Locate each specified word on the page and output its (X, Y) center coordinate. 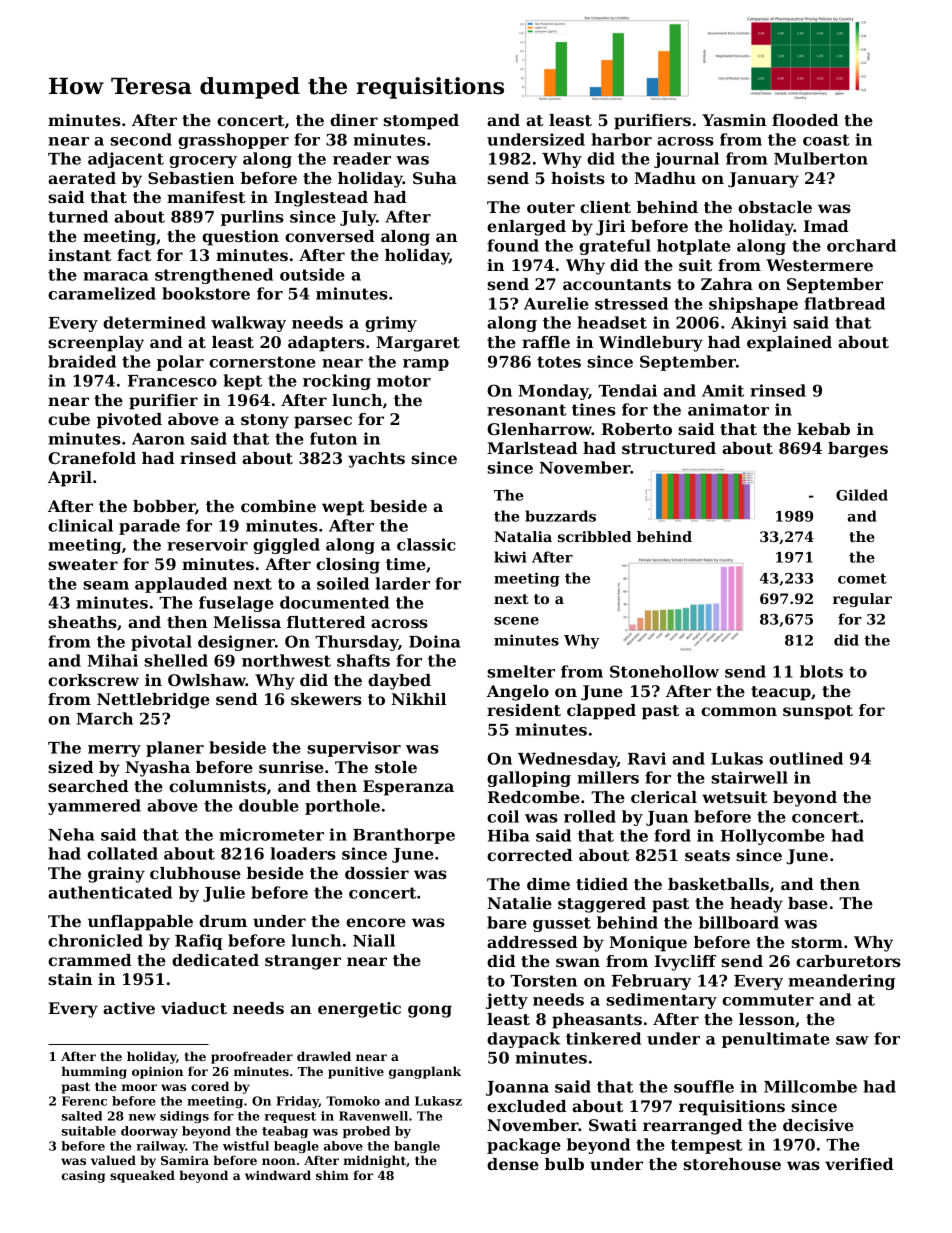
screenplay (96, 344)
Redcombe (534, 797)
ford (672, 835)
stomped (421, 122)
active (129, 1008)
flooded (805, 120)
